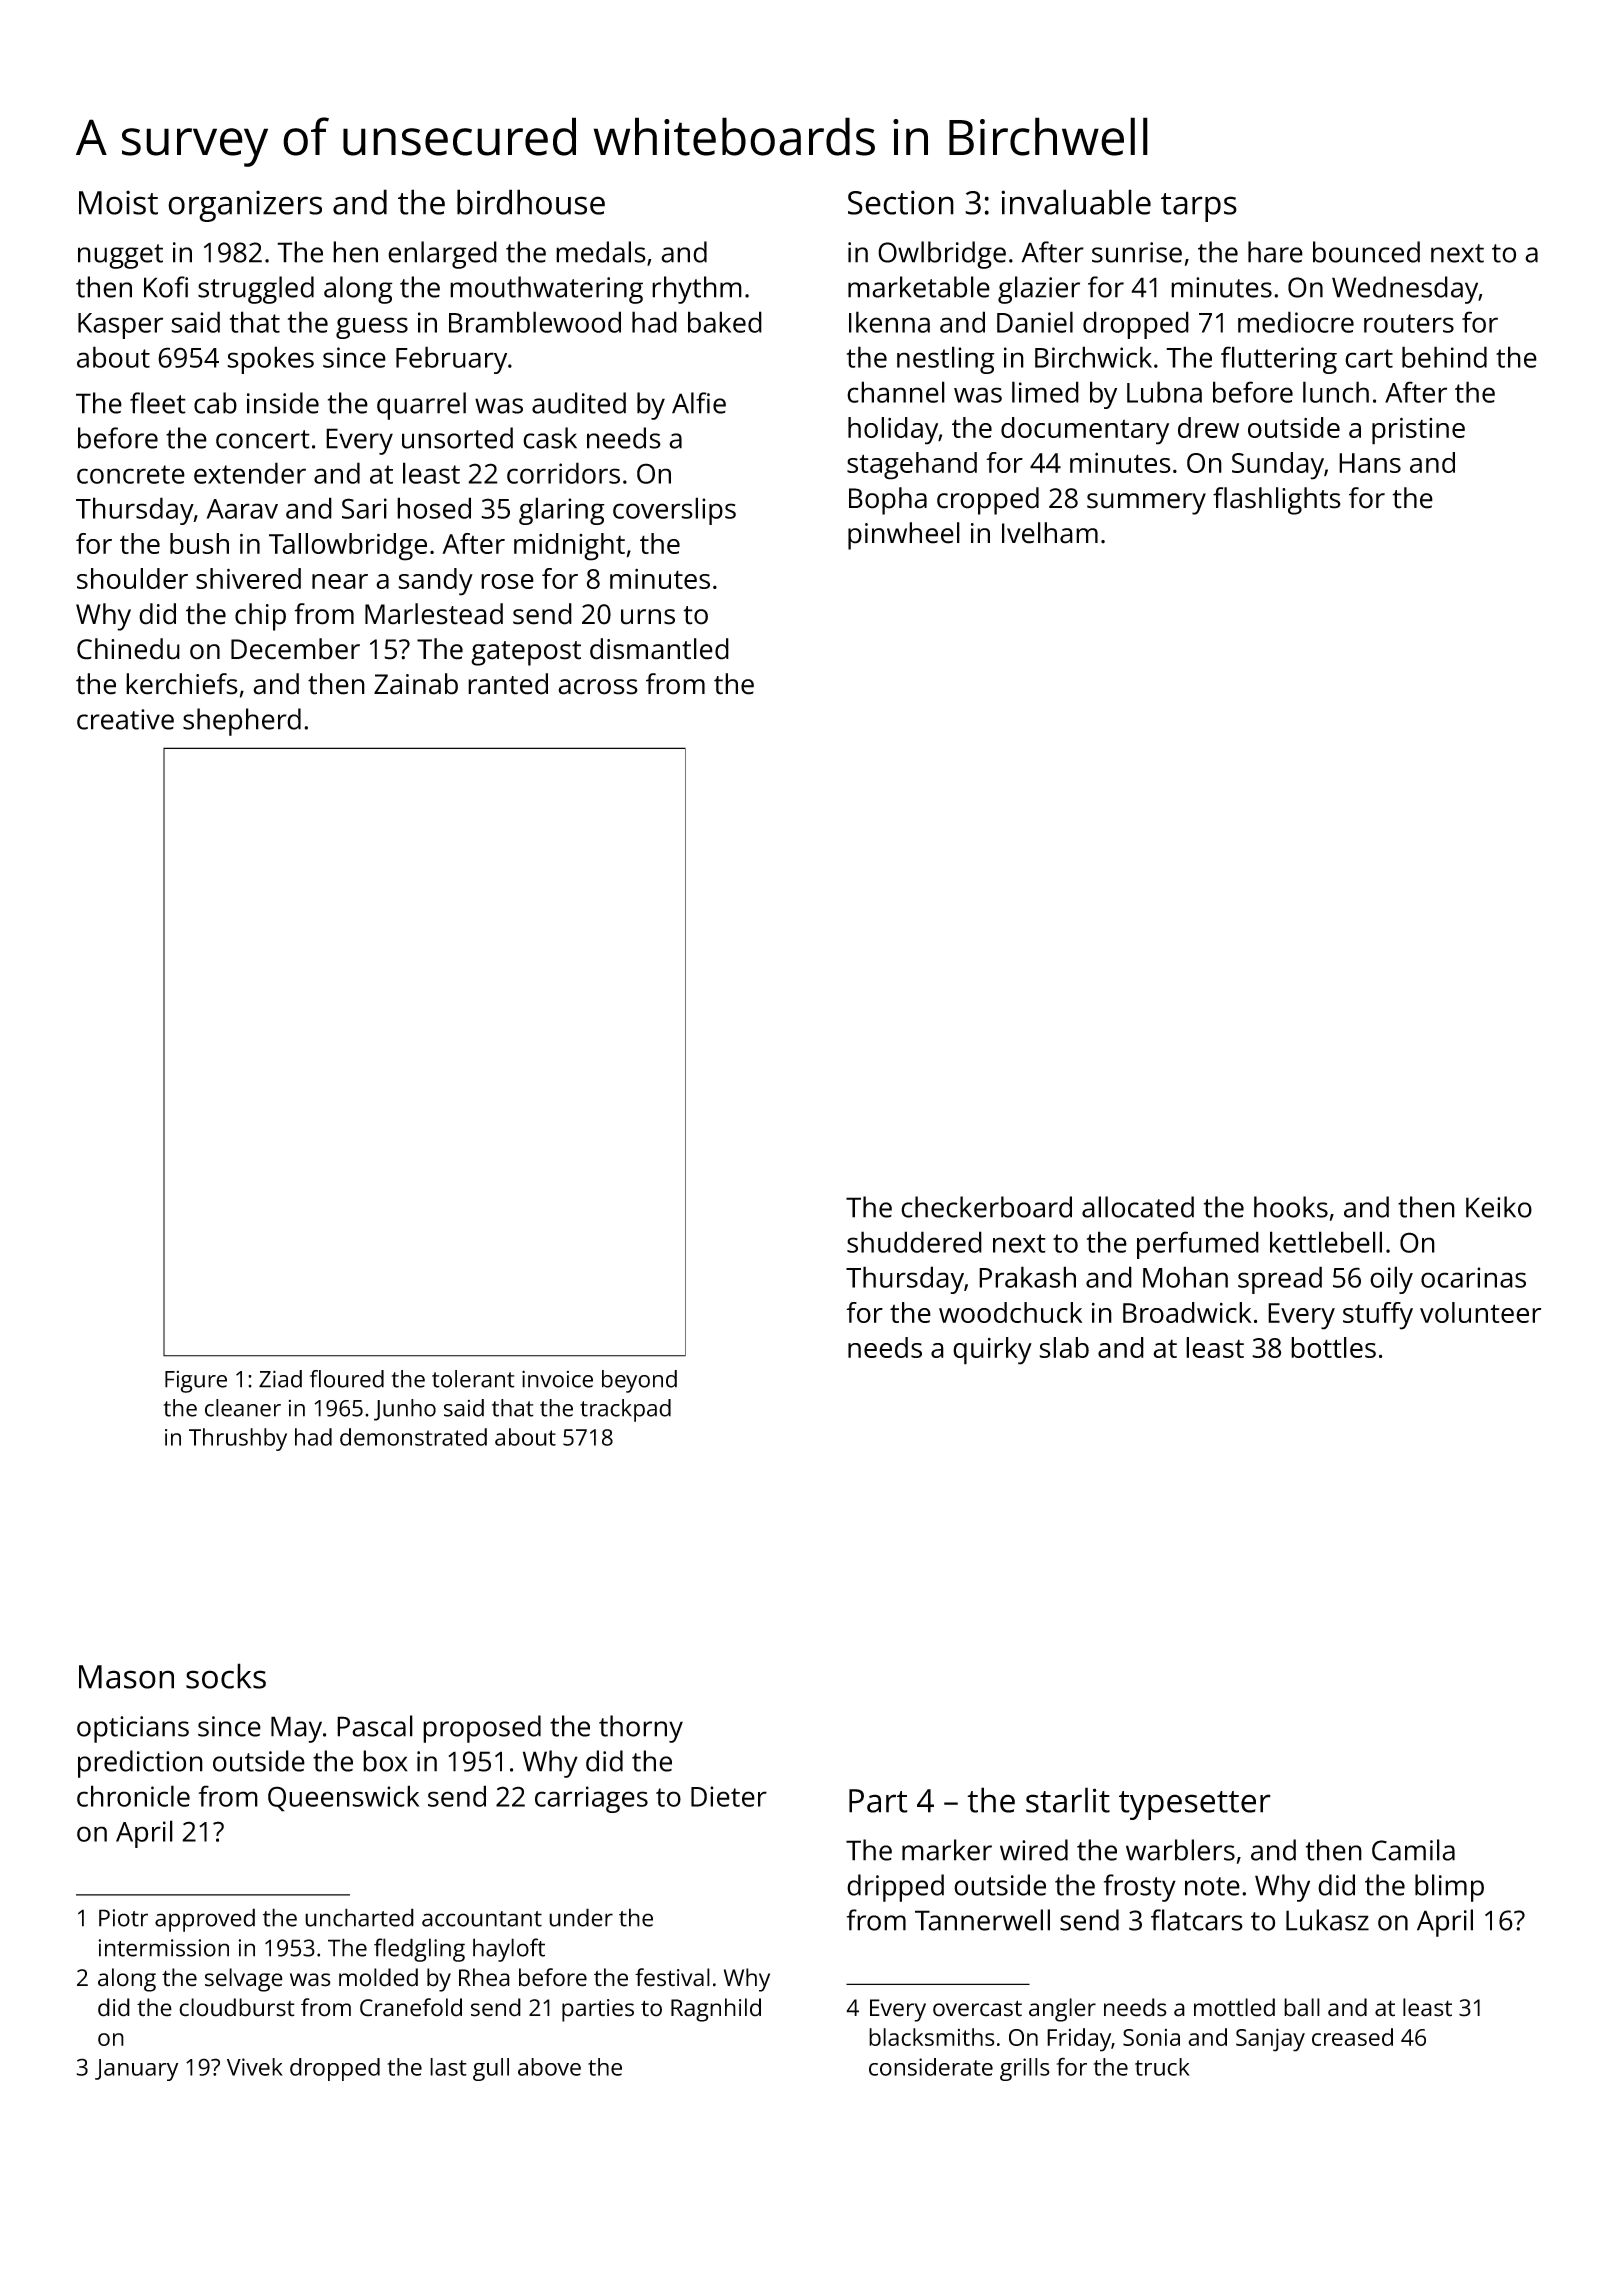  I want to click on nugget, so click(120, 256).
